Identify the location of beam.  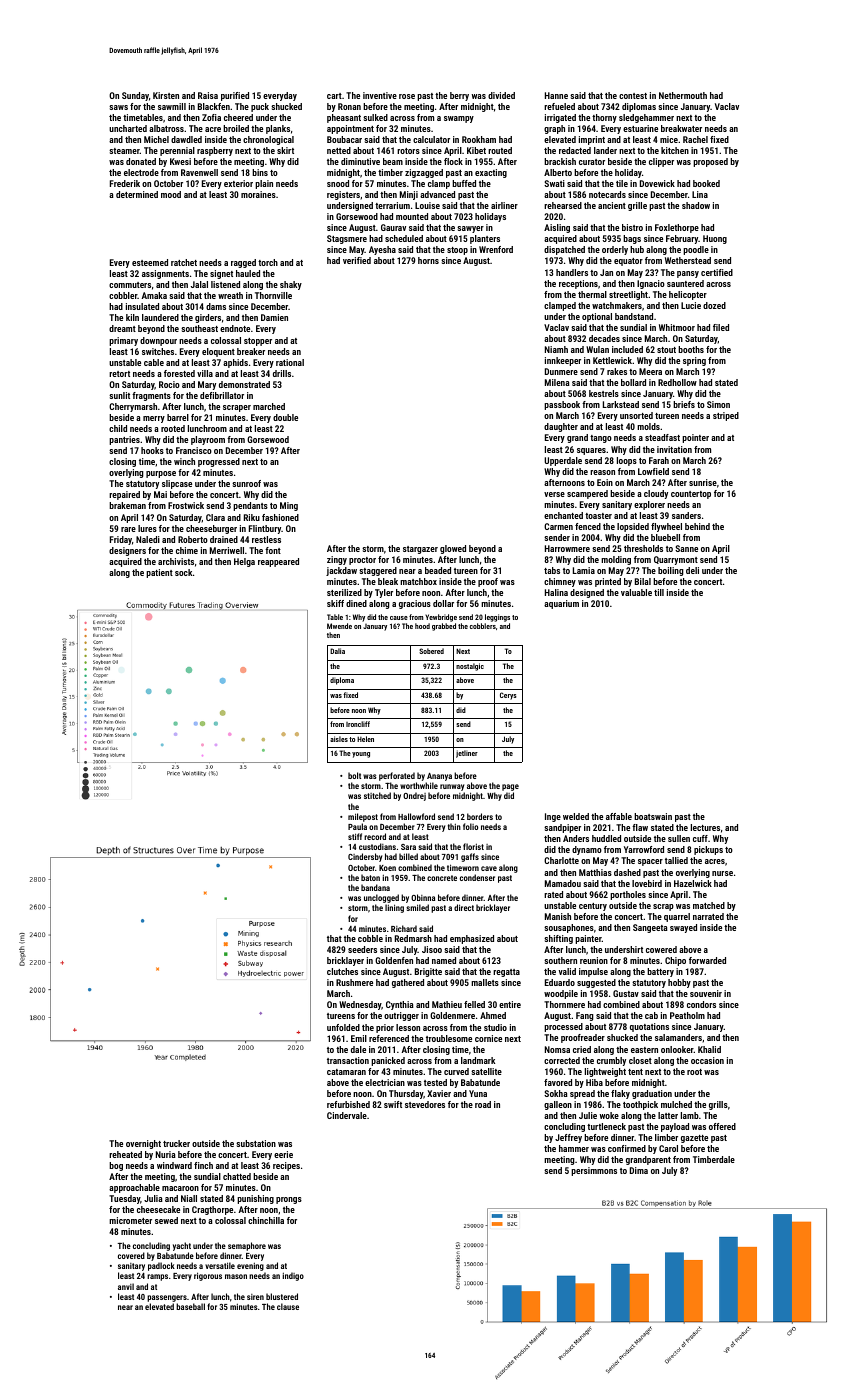
(393, 161).
